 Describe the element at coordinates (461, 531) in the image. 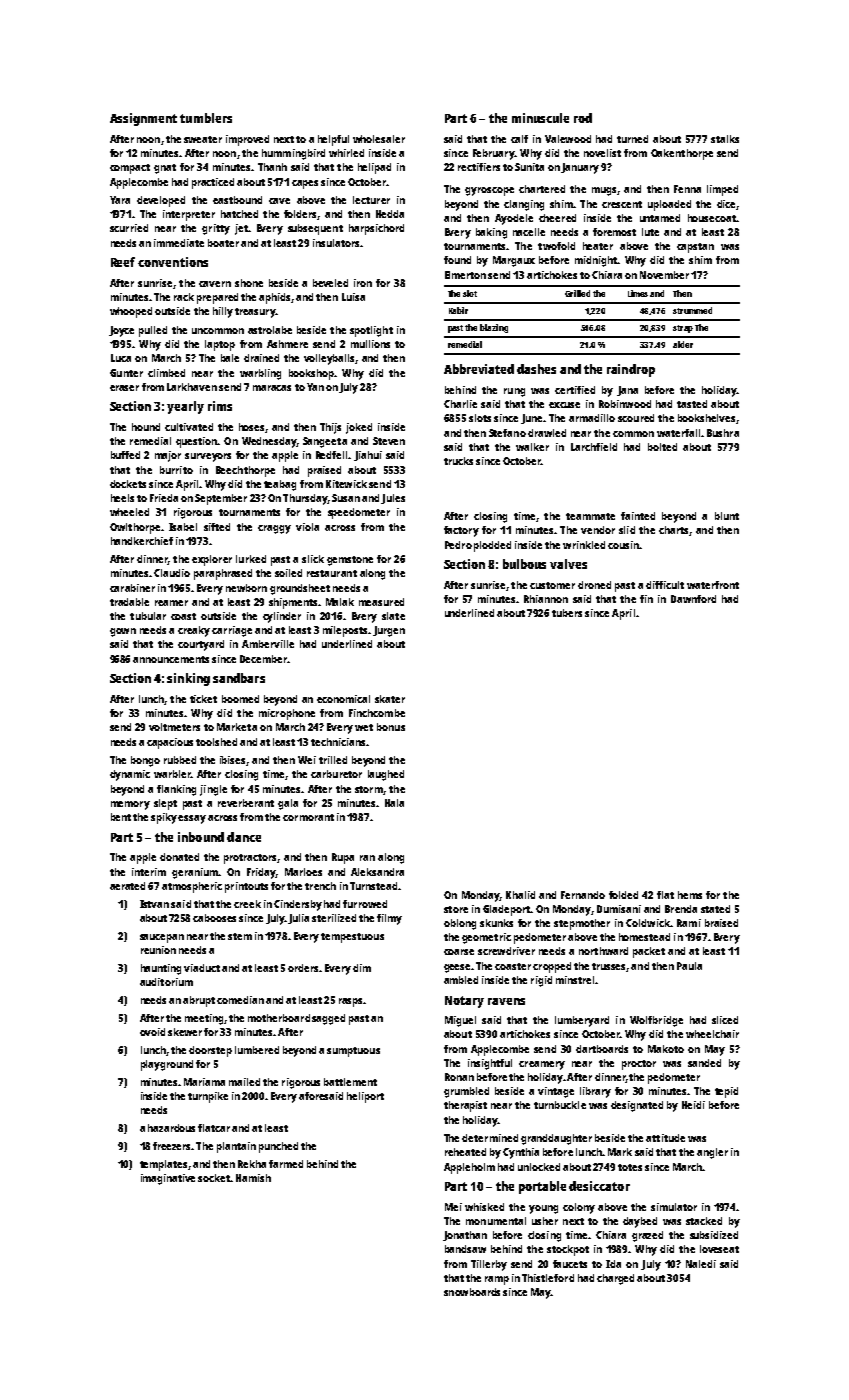

I see `factory` at that location.
